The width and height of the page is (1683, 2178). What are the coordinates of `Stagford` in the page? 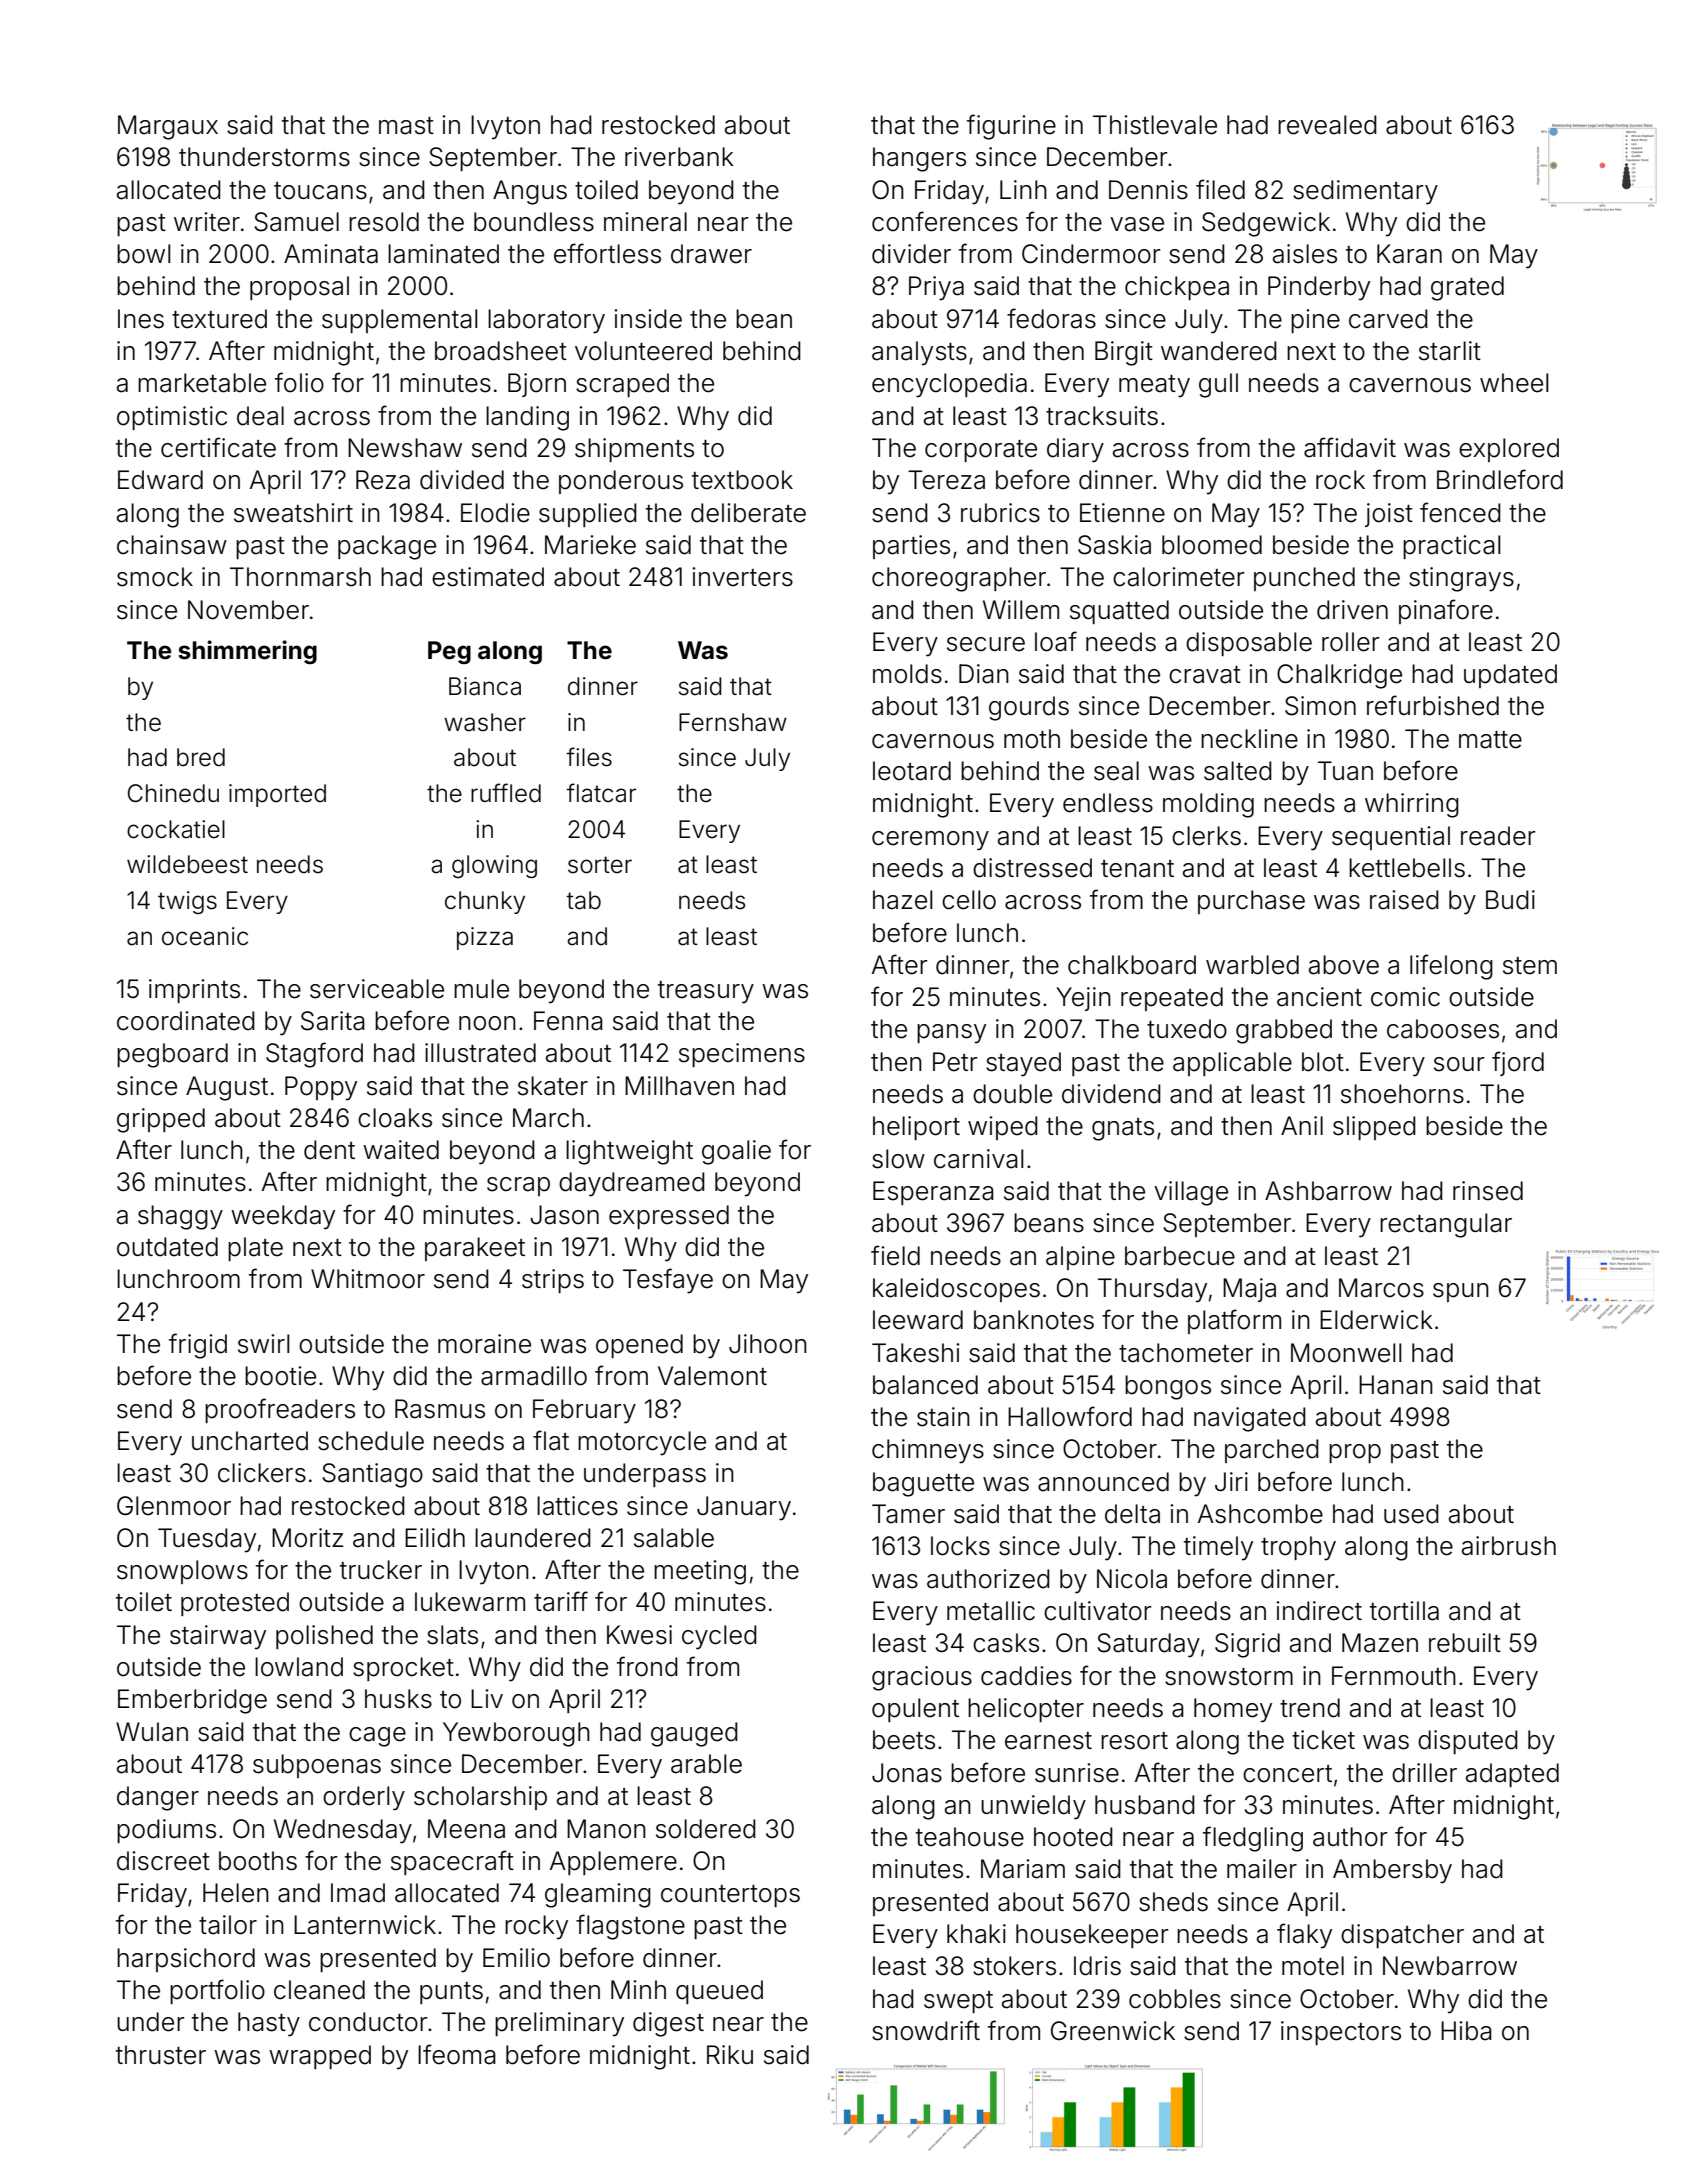 It's located at (314, 1055).
